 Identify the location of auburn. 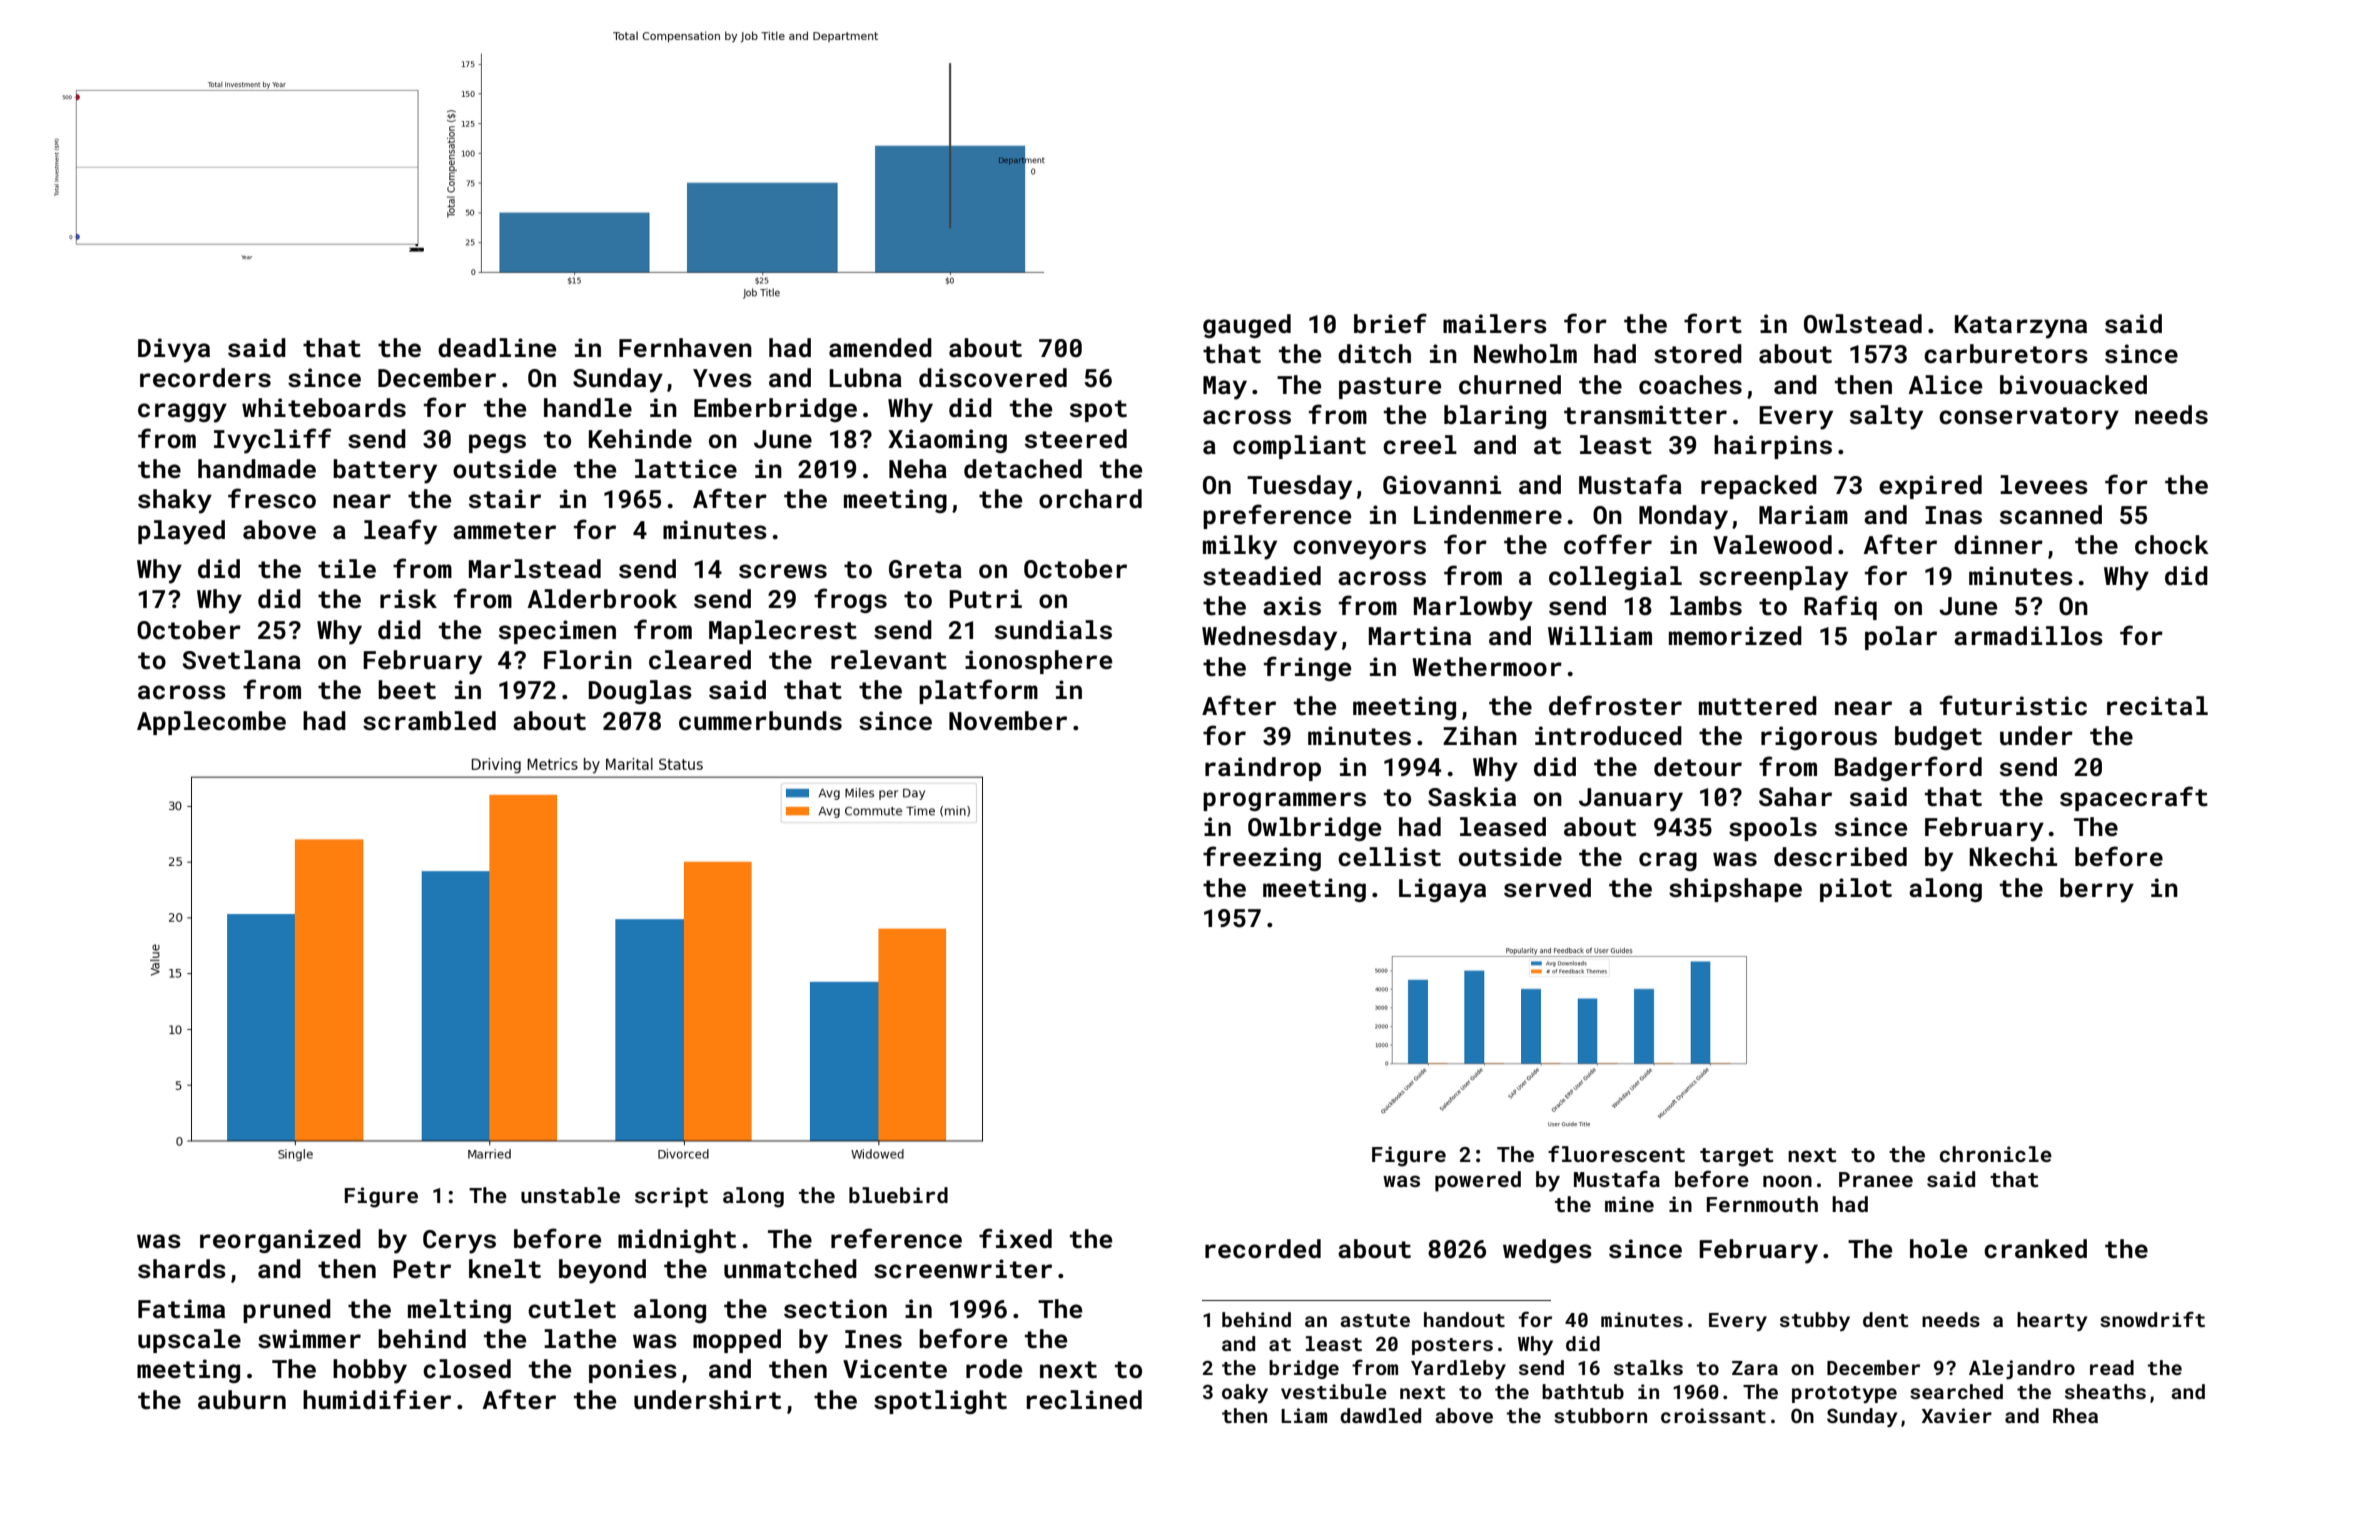
(242, 1400).
